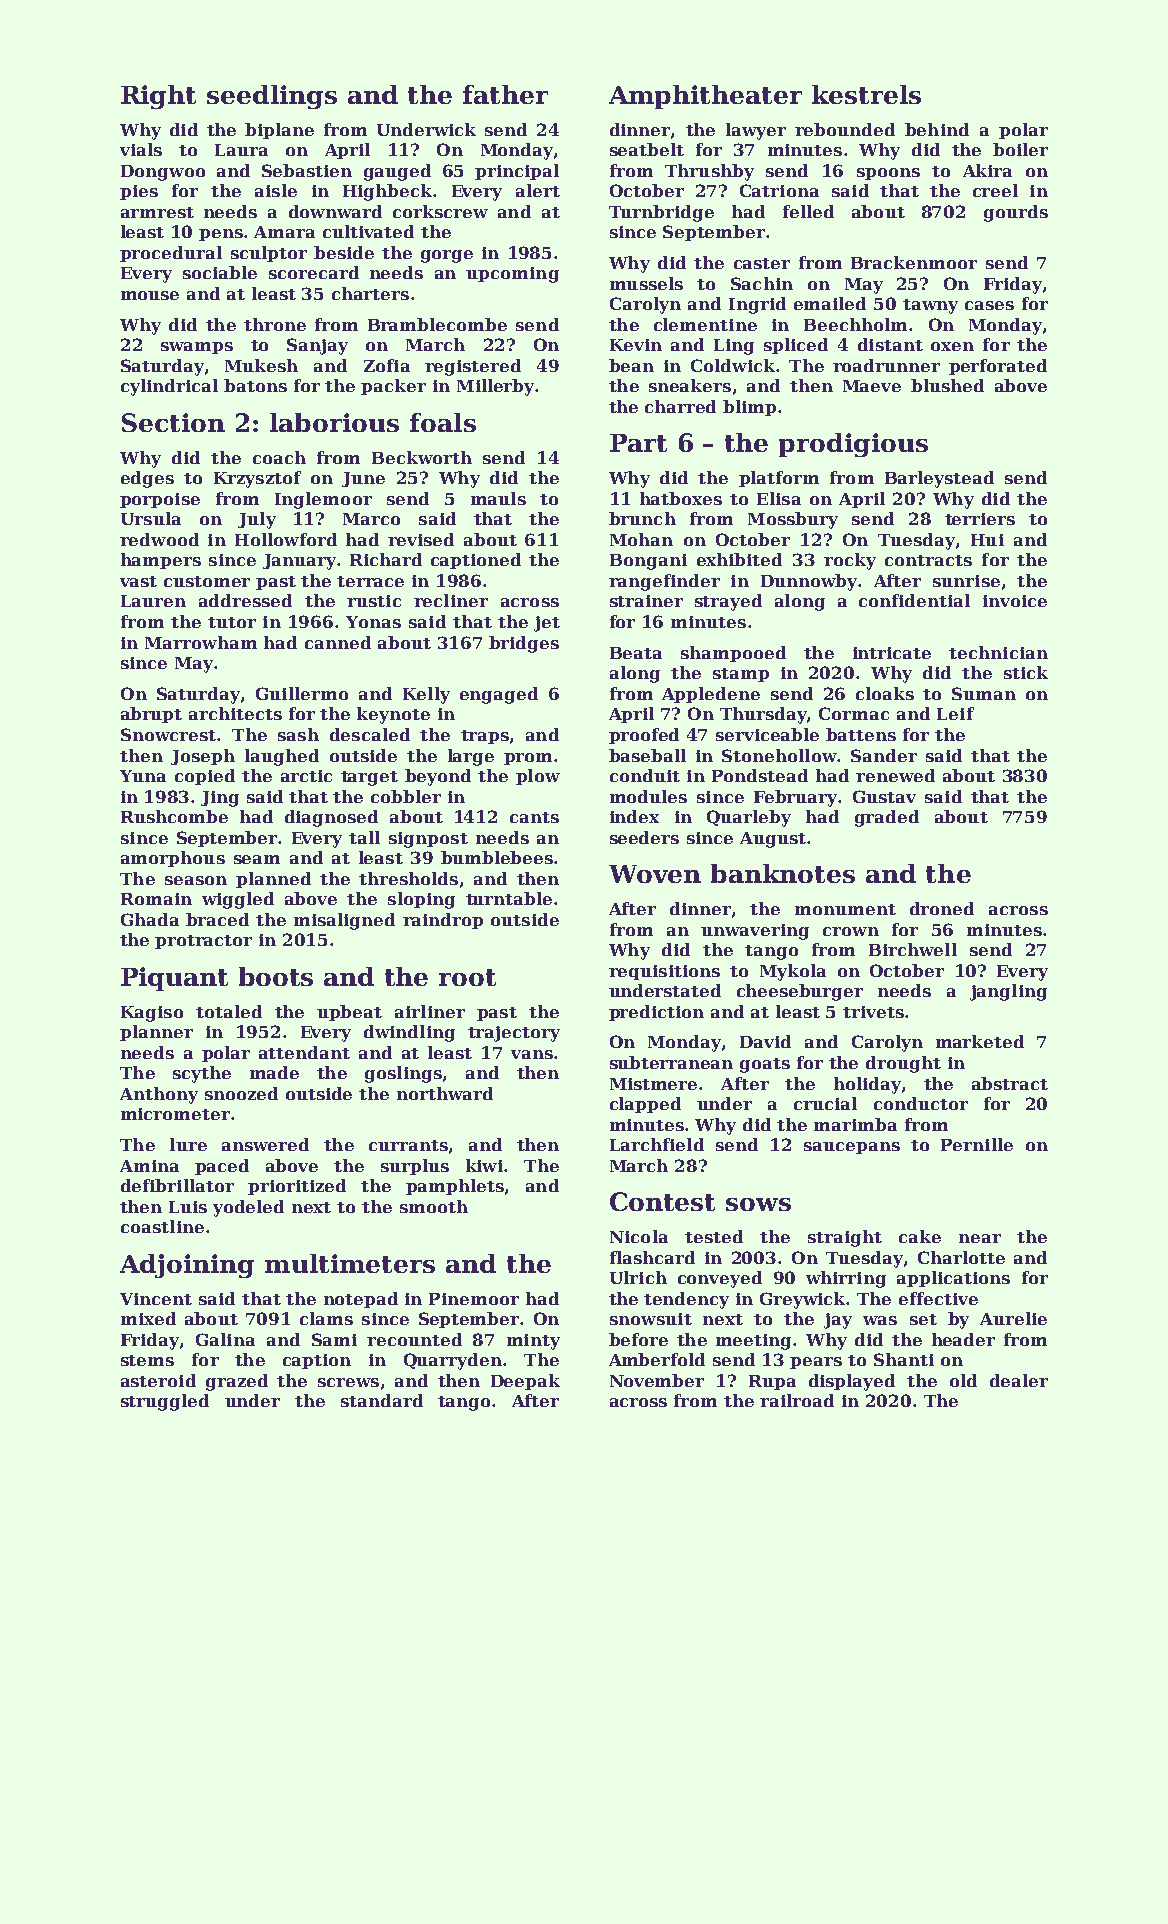 Image resolution: width=1168 pixels, height=1924 pixels. What do you see at coordinates (237, 1382) in the screenshot?
I see `grazed` at bounding box center [237, 1382].
